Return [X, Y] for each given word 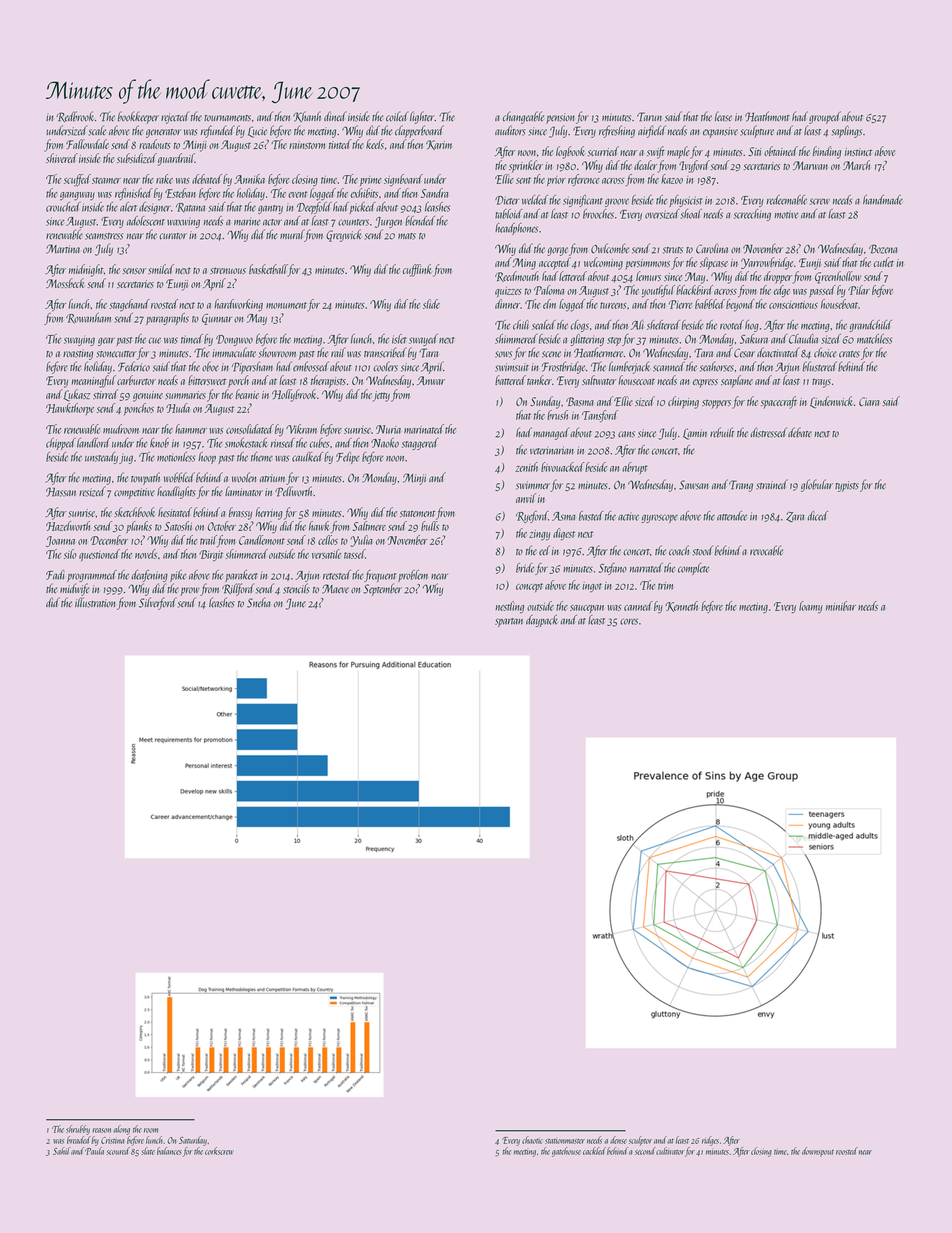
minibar [841, 606]
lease [723, 116]
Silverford [158, 603]
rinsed [283, 443]
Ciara [869, 401]
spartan [509, 622]
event [297, 194]
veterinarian [552, 450]
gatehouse [566, 1152]
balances [169, 1151]
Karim [439, 145]
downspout [818, 1152]
